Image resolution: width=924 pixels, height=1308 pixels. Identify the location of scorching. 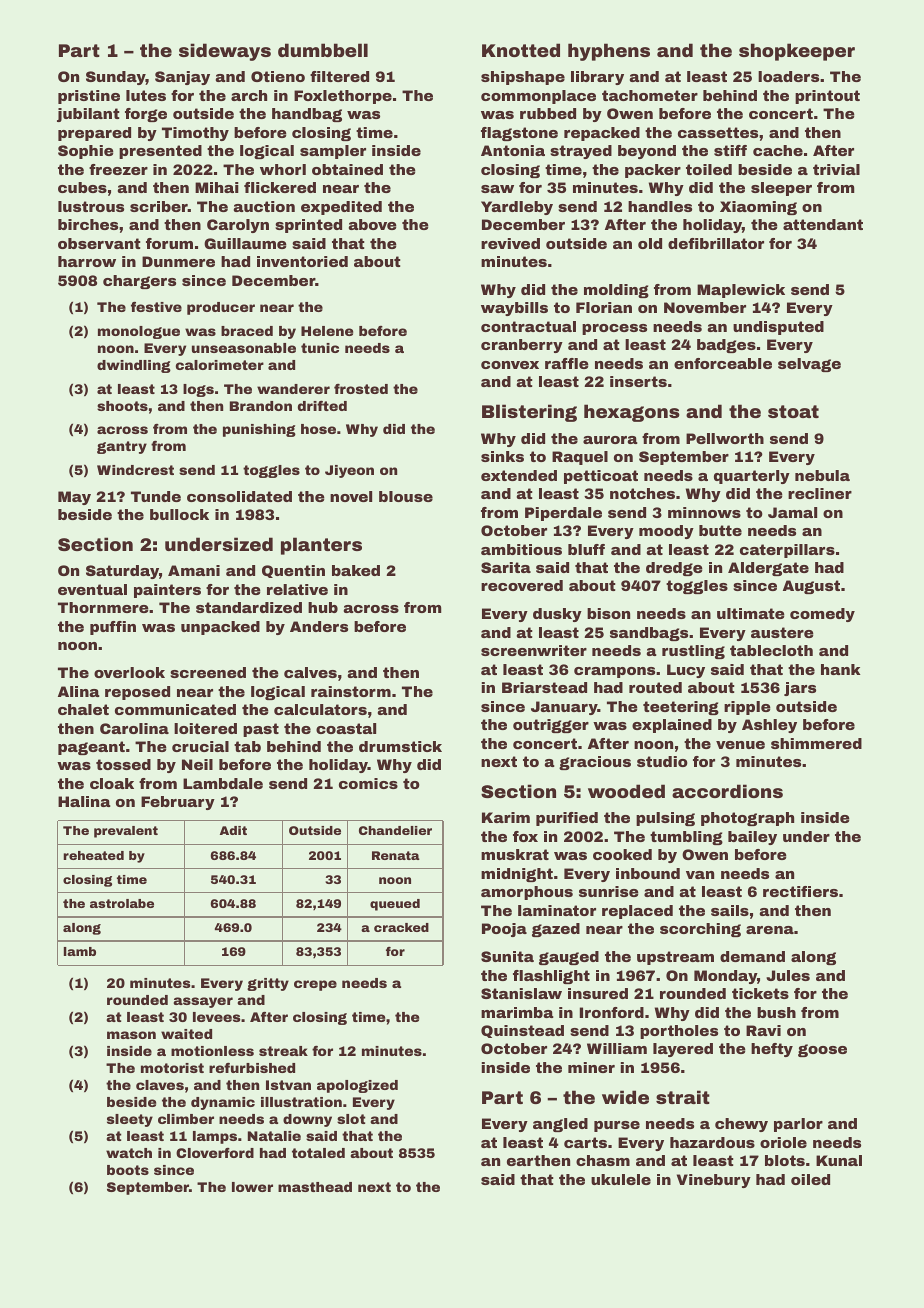
(700, 930).
